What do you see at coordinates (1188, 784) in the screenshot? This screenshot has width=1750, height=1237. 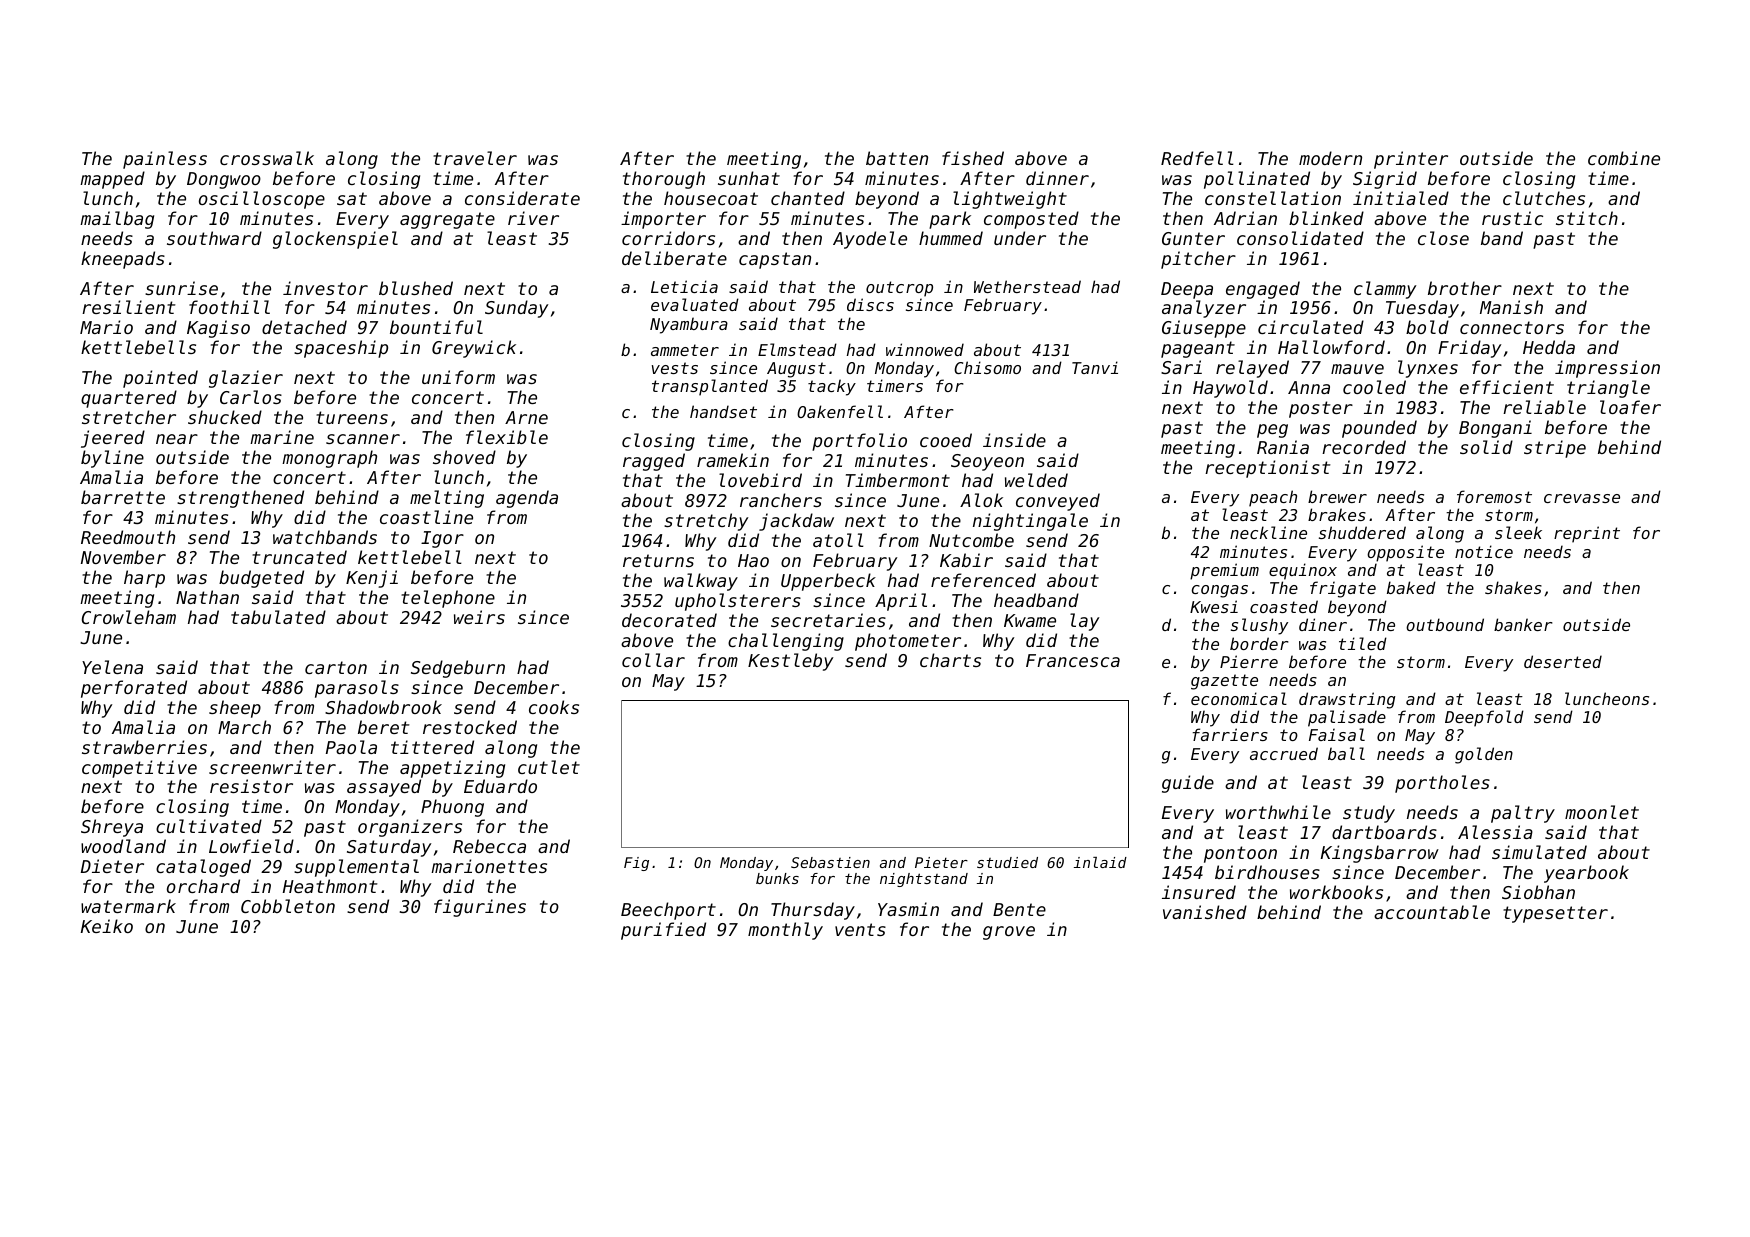 I see `guide` at bounding box center [1188, 784].
